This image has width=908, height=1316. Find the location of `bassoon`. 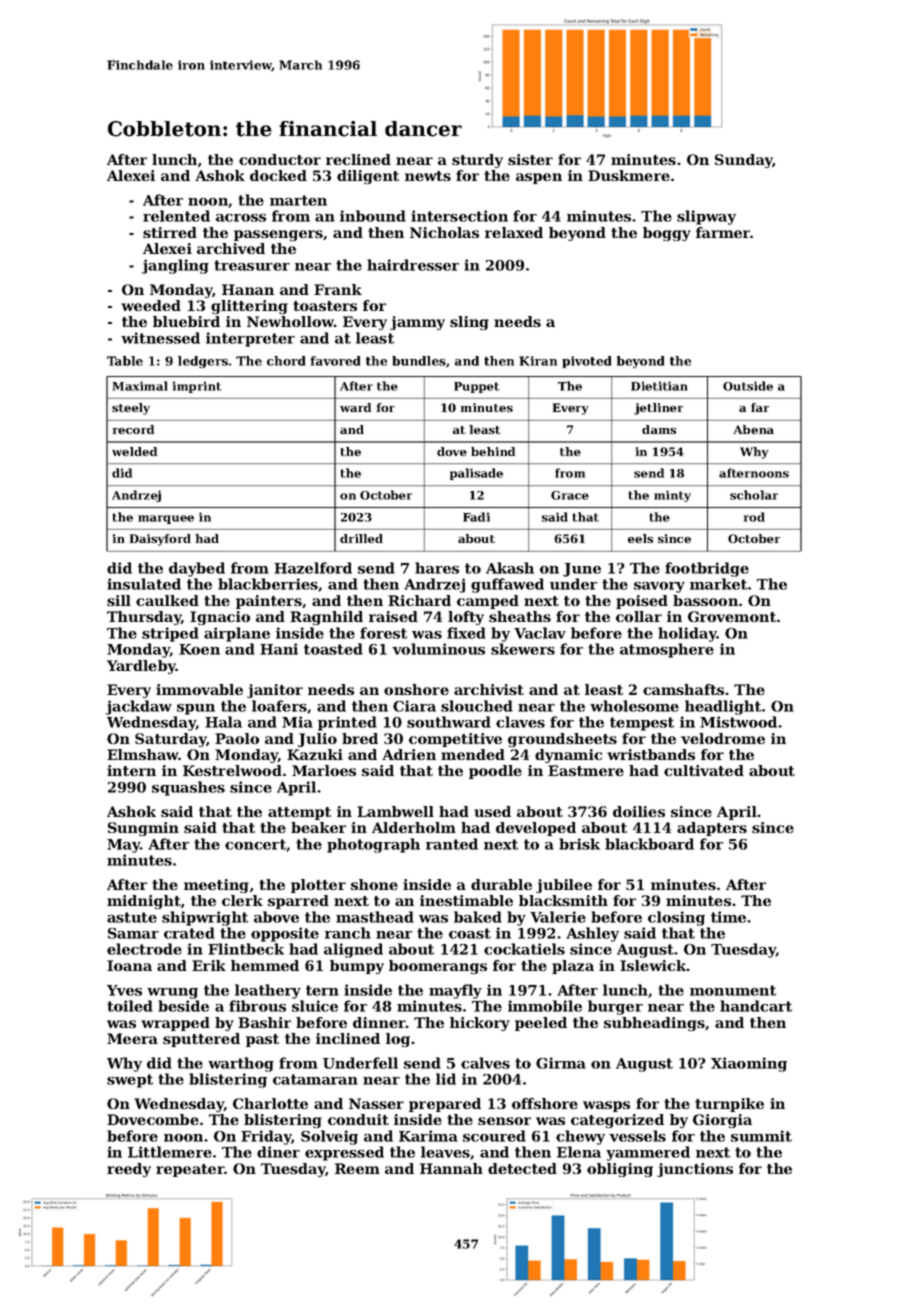

bassoon is located at coordinates (705, 600).
